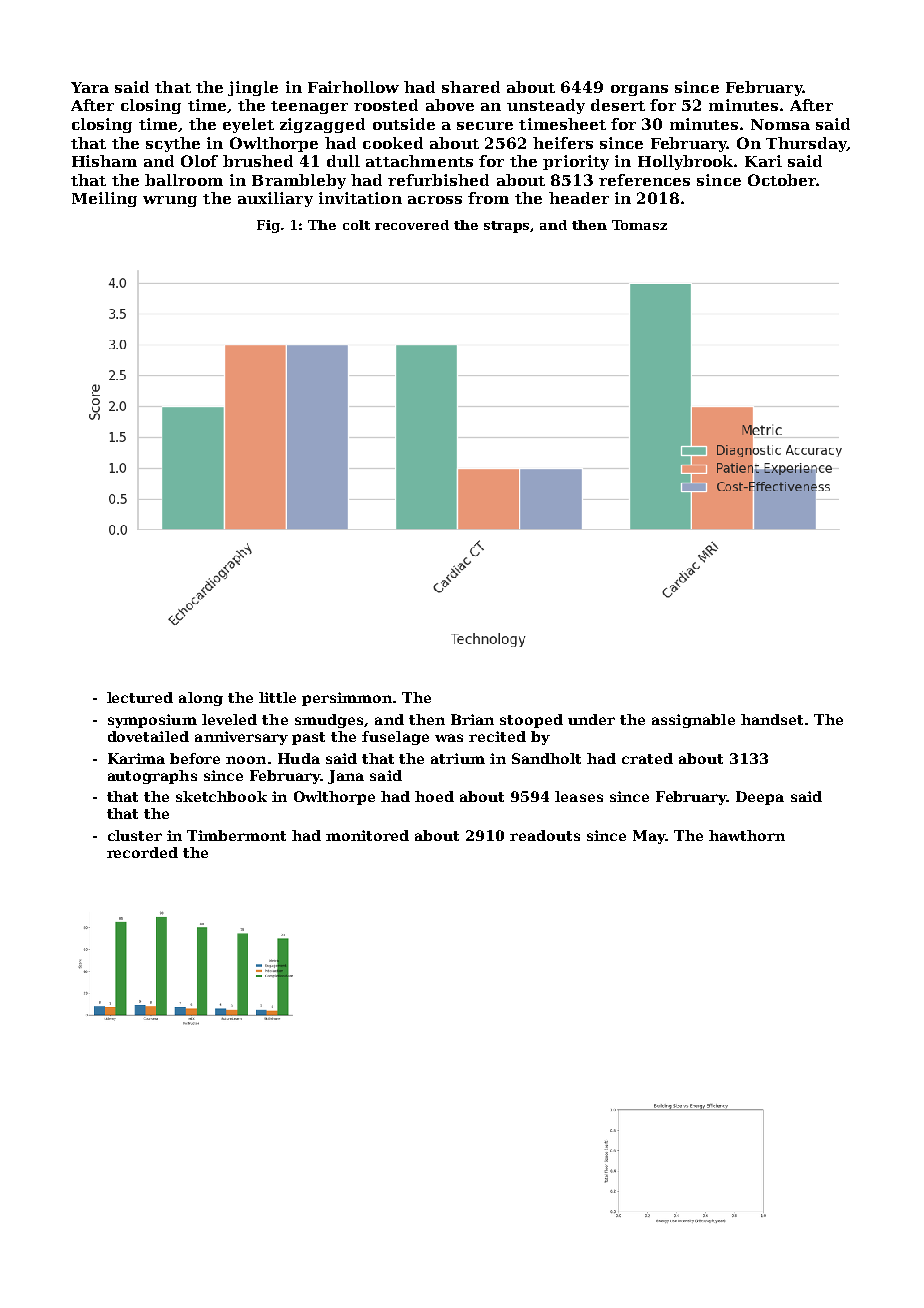 This screenshot has height=1308, width=924. I want to click on Nomsa, so click(780, 124).
